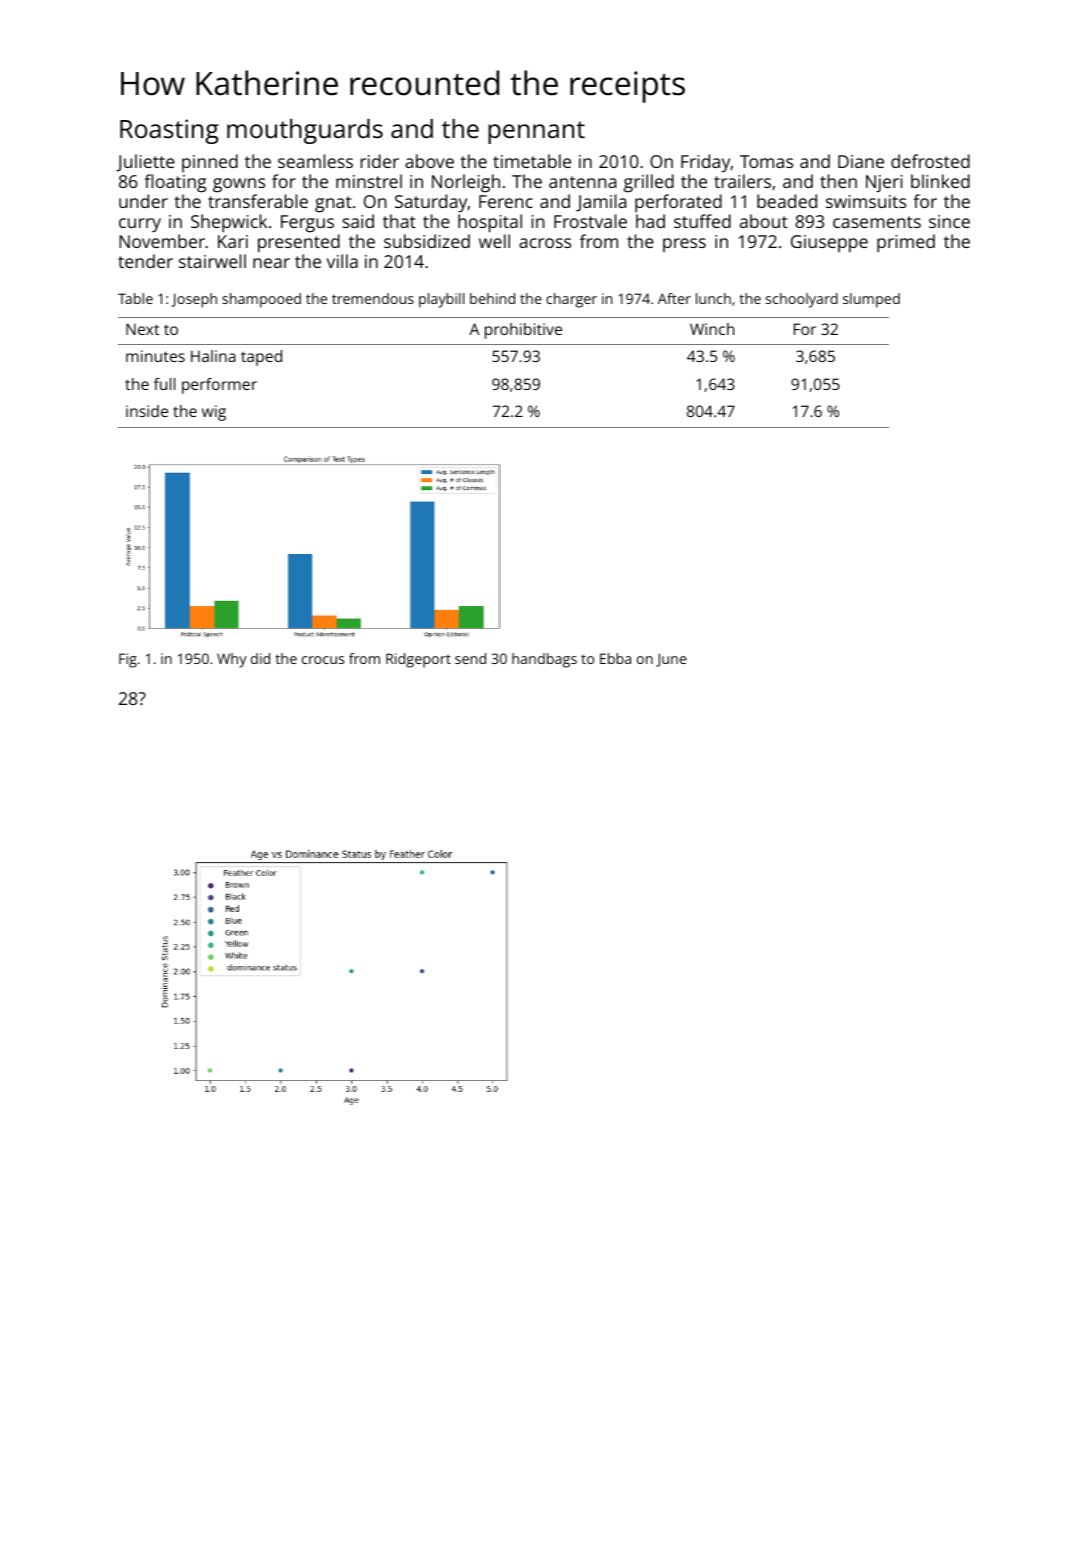 The width and height of the page is (1089, 1541). What do you see at coordinates (712, 329) in the page?
I see `Winch` at bounding box center [712, 329].
